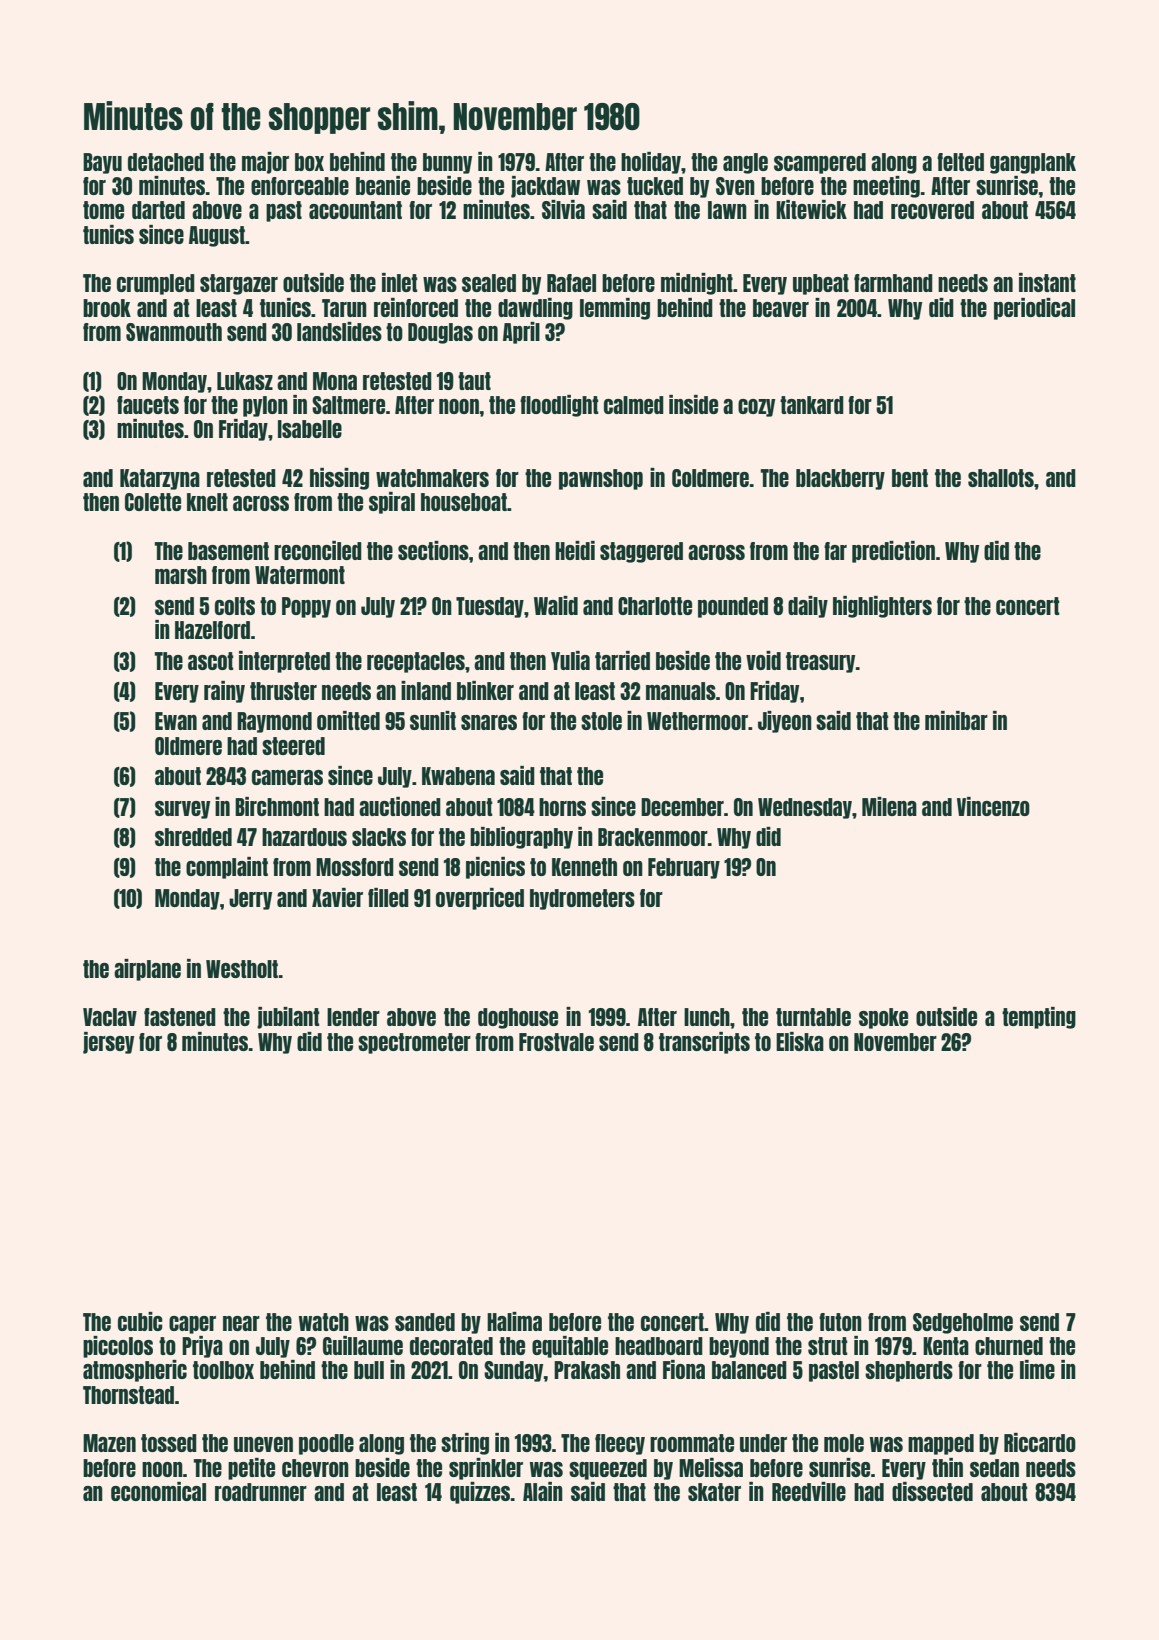 Image resolution: width=1159 pixels, height=1640 pixels. Describe the element at coordinates (474, 381) in the image. I see `taut` at that location.
